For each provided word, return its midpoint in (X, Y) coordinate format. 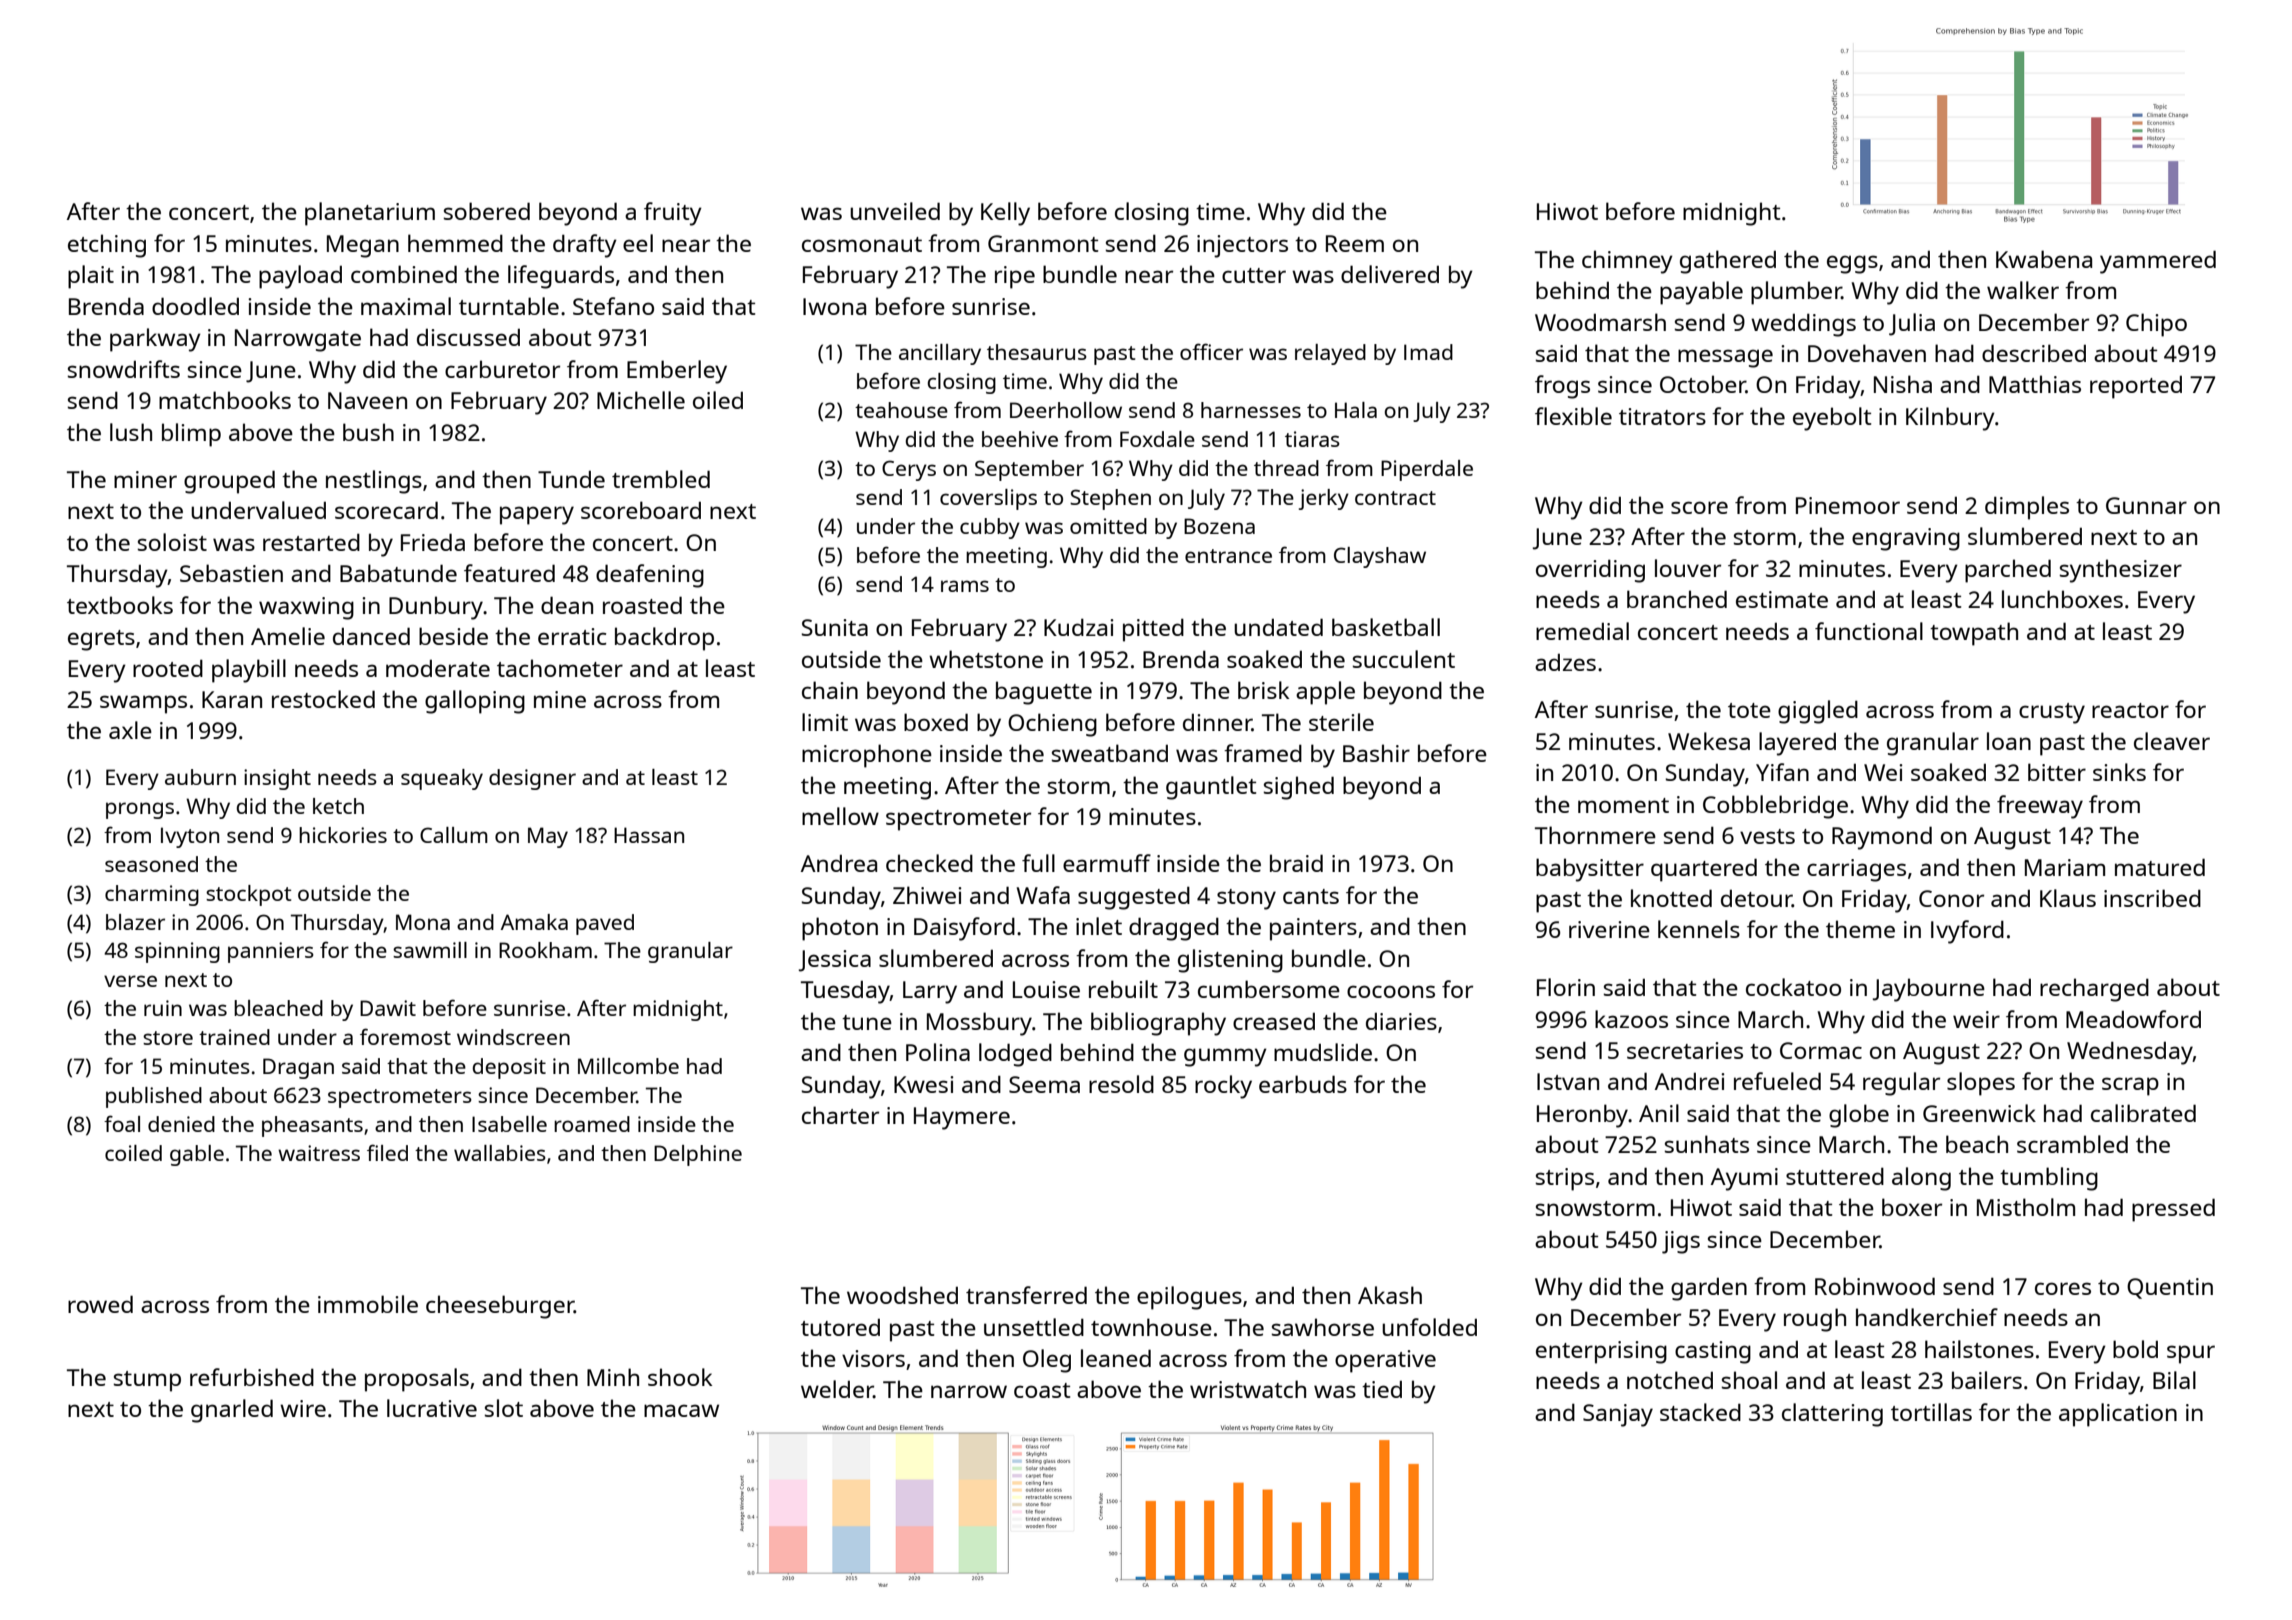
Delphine (698, 1155)
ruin (163, 1008)
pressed (2173, 1210)
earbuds (1303, 1084)
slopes (1981, 1084)
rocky (1223, 1087)
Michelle (641, 400)
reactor (2130, 710)
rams (965, 586)
